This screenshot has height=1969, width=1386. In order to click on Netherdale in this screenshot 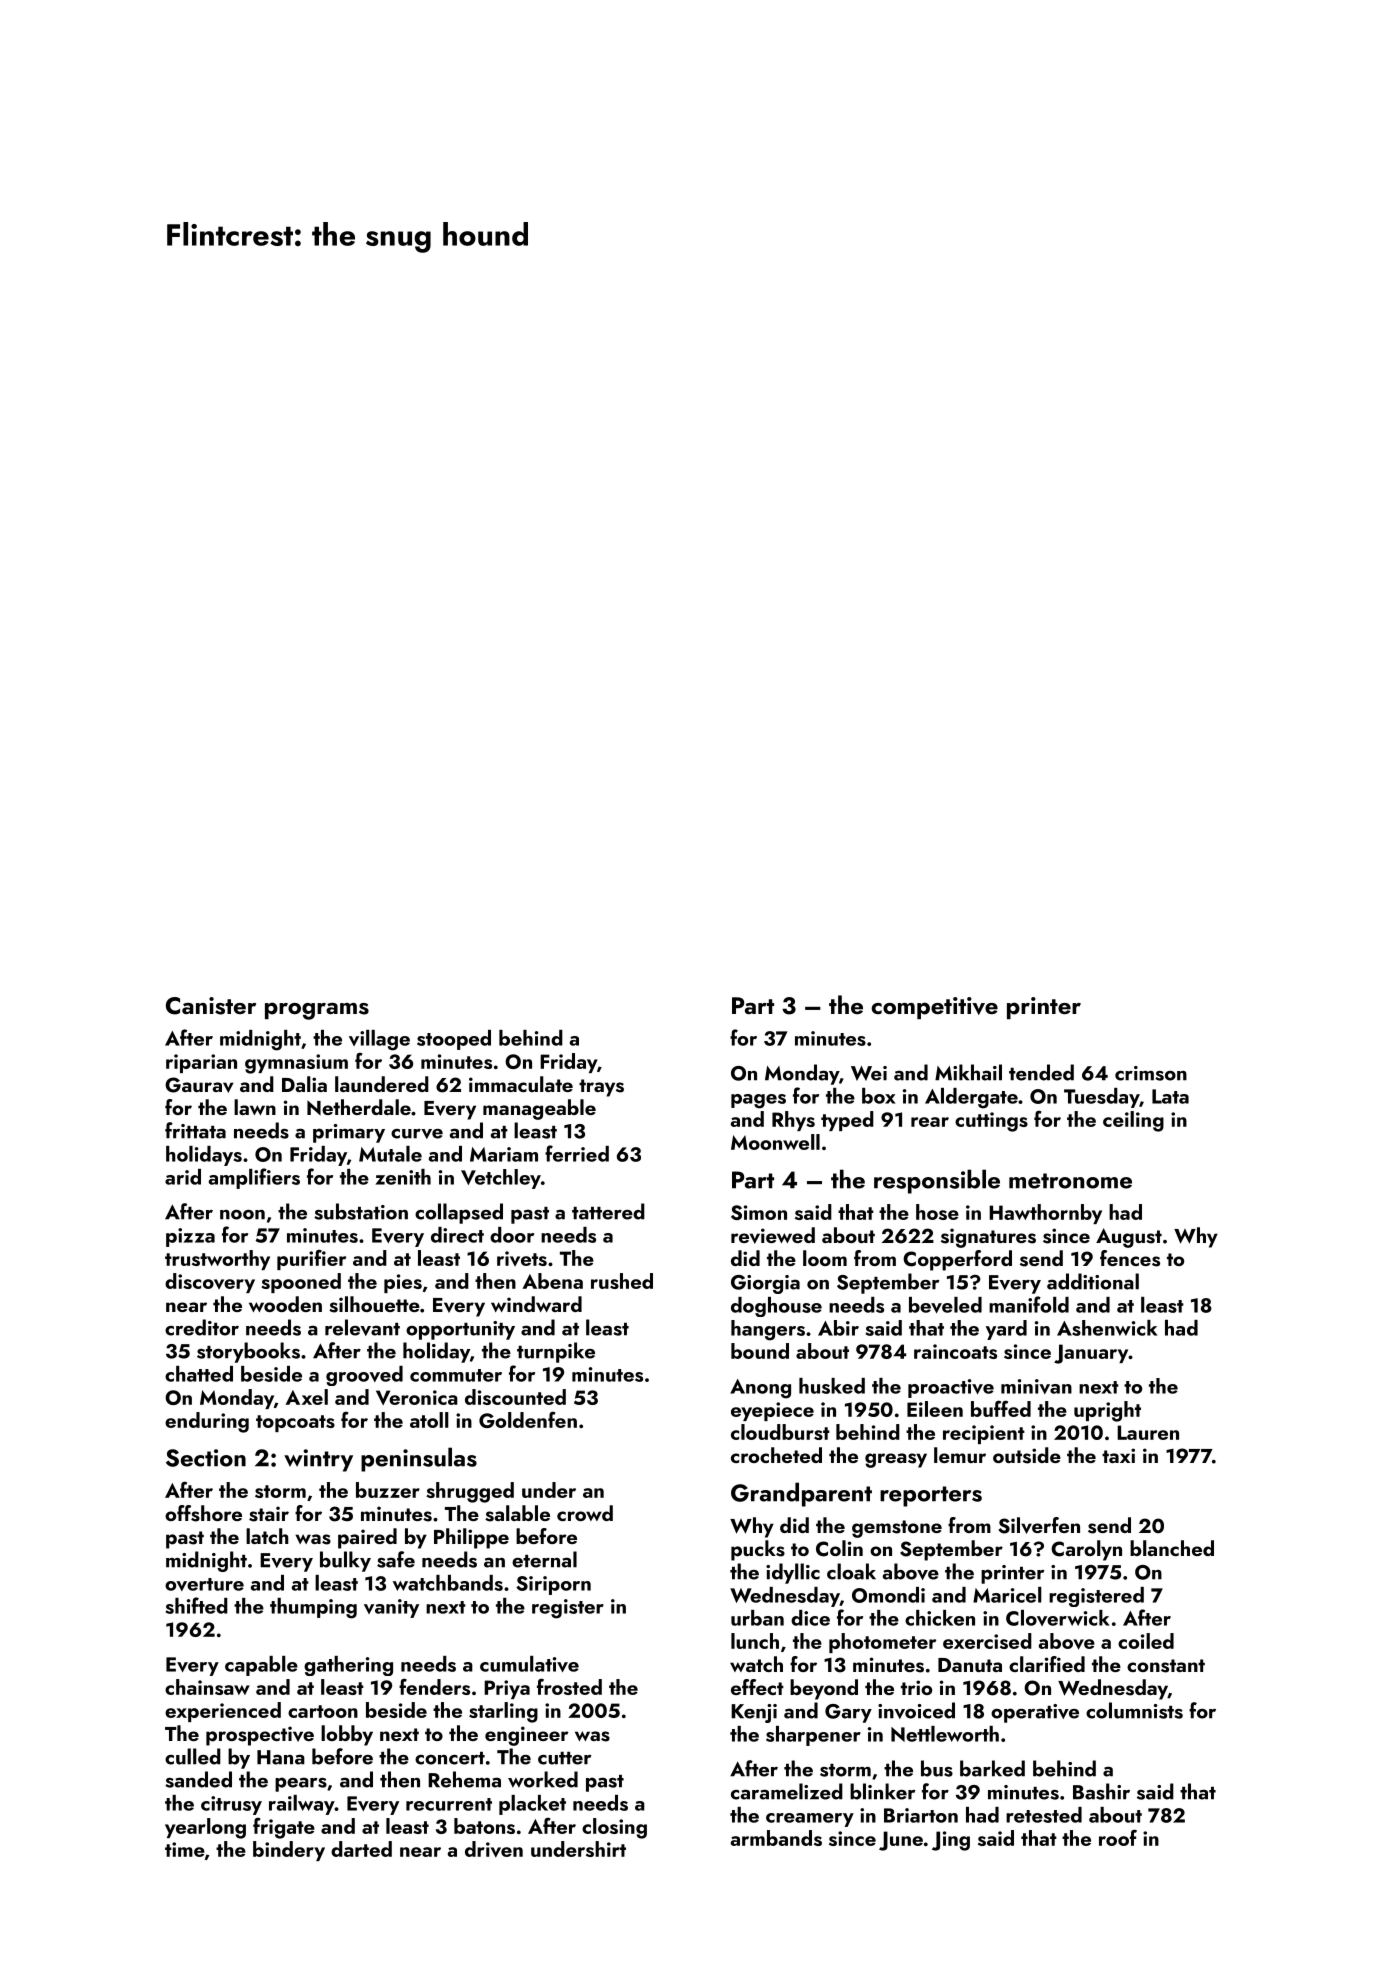, I will do `click(359, 1107)`.
